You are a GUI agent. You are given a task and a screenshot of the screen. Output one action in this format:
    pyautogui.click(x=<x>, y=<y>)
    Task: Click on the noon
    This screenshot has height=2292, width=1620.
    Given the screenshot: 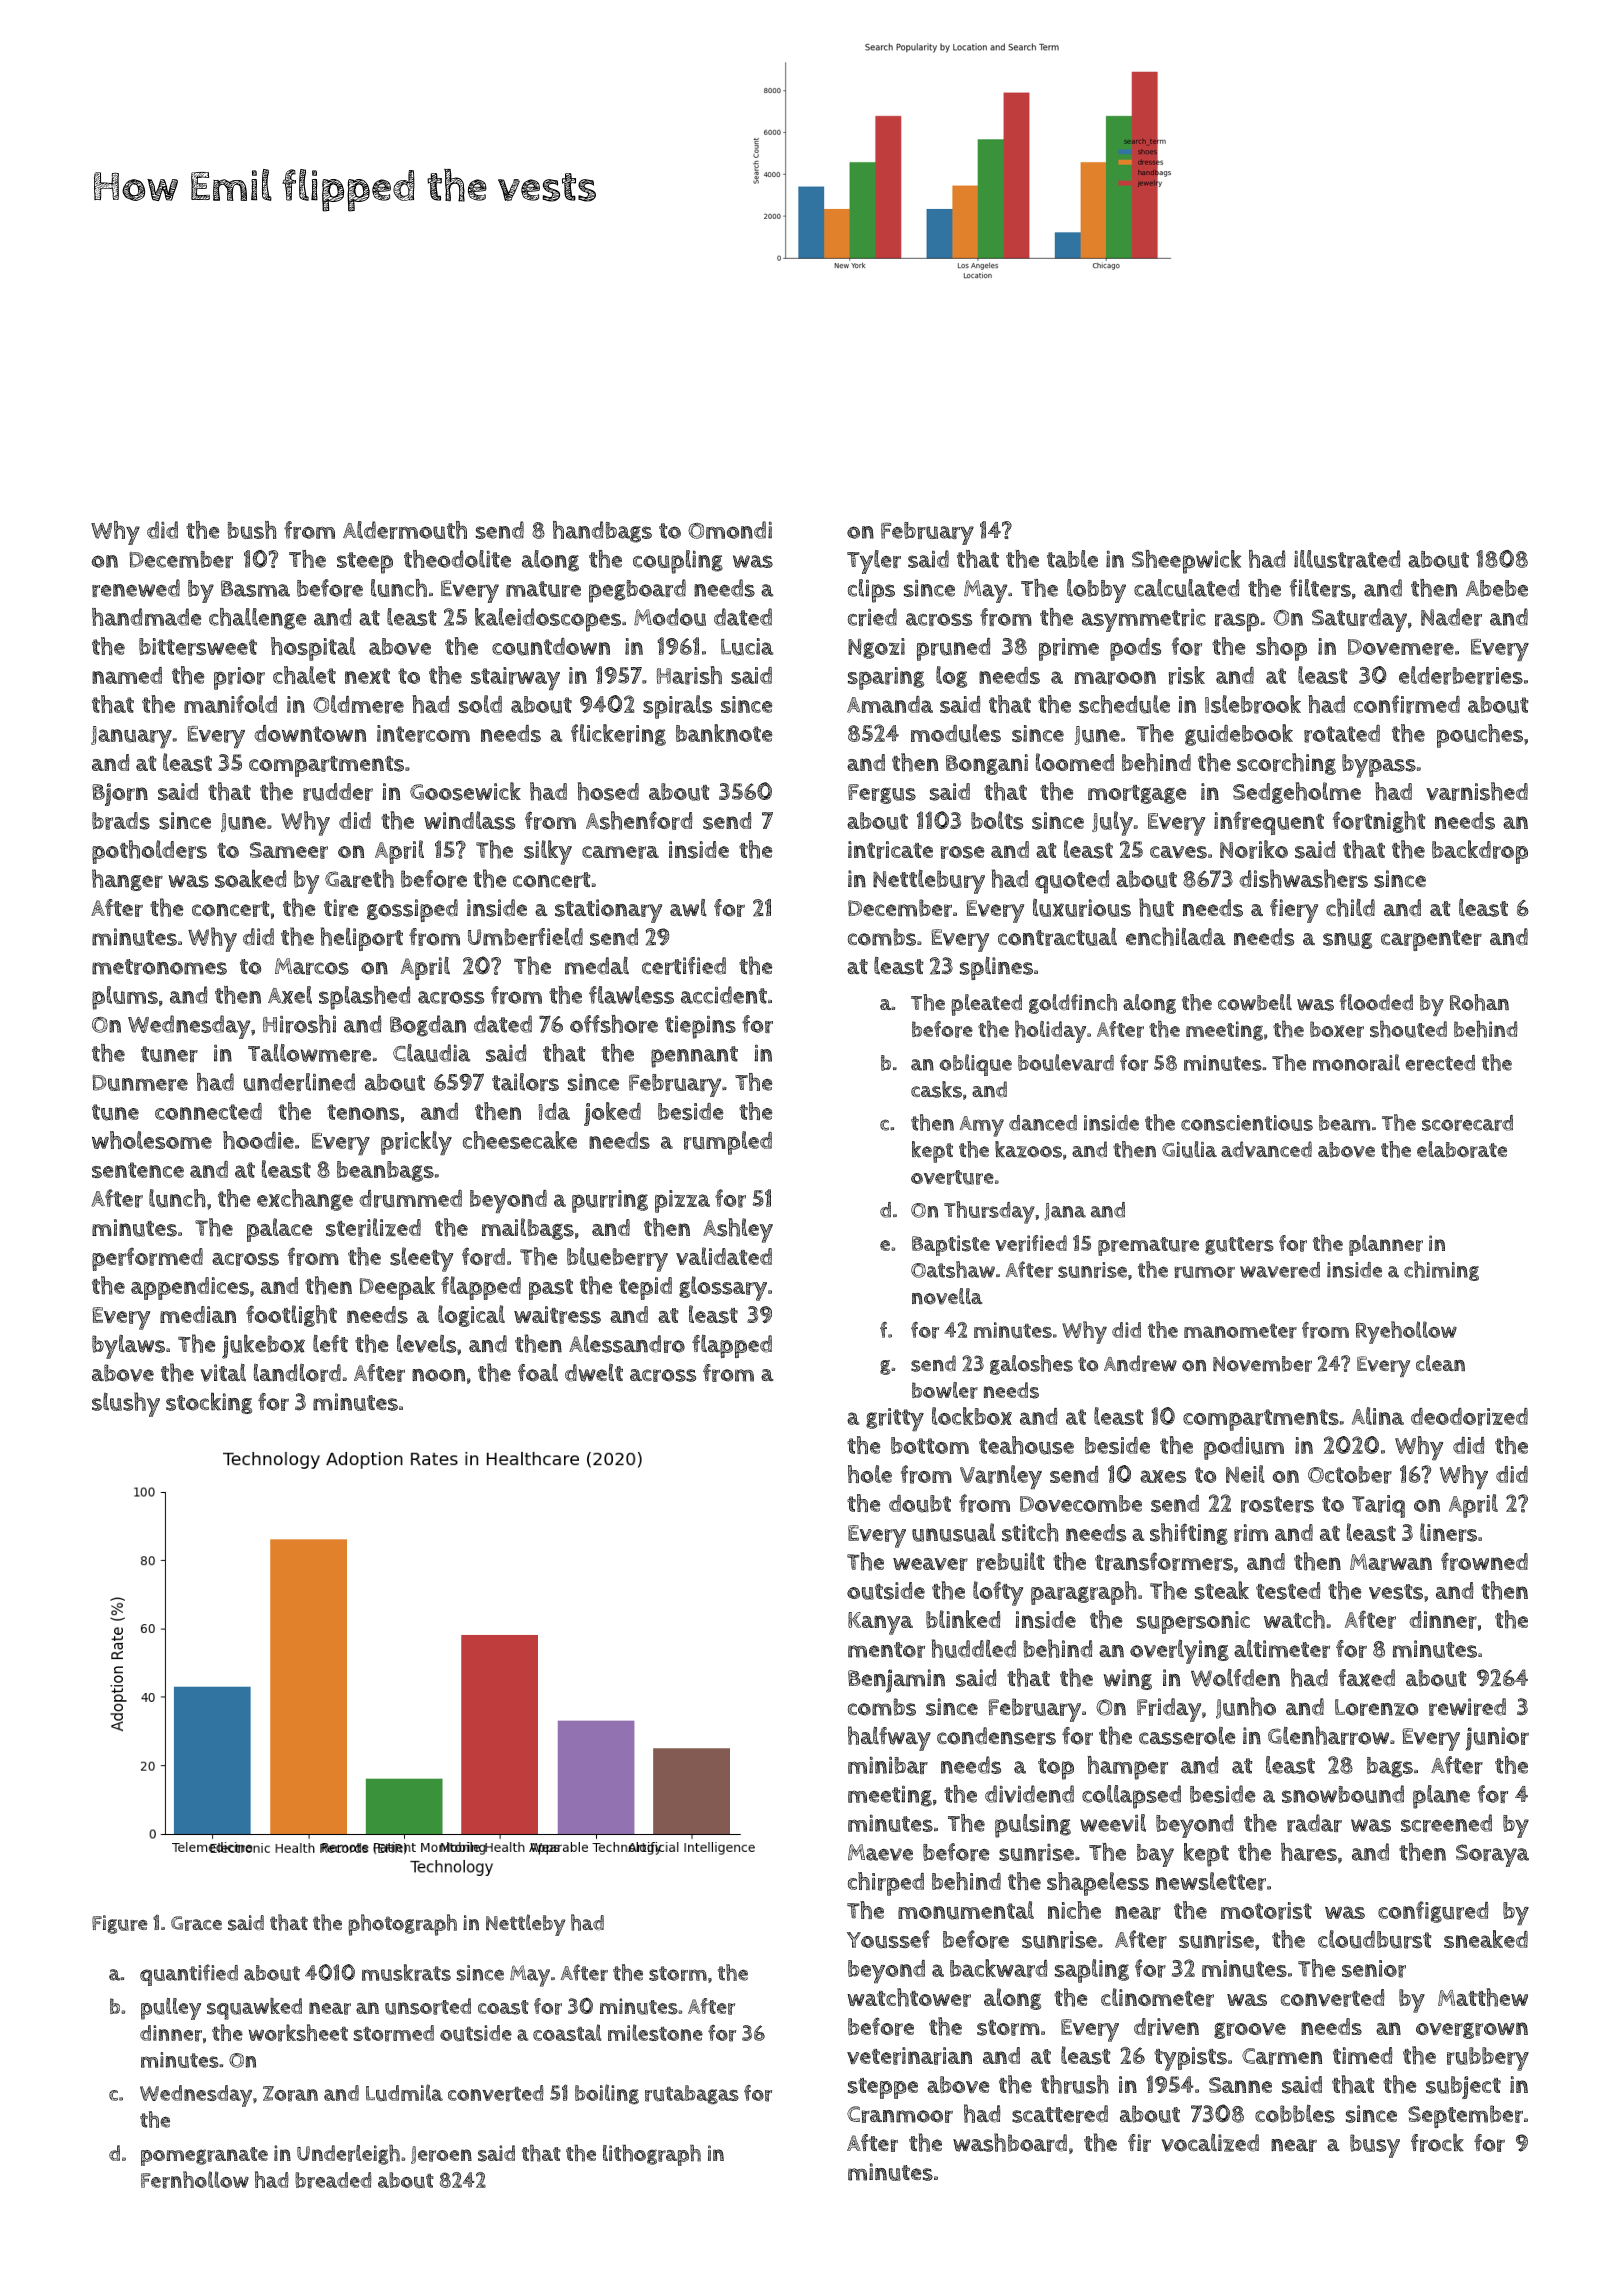 What is the action you would take?
    pyautogui.click(x=438, y=1375)
